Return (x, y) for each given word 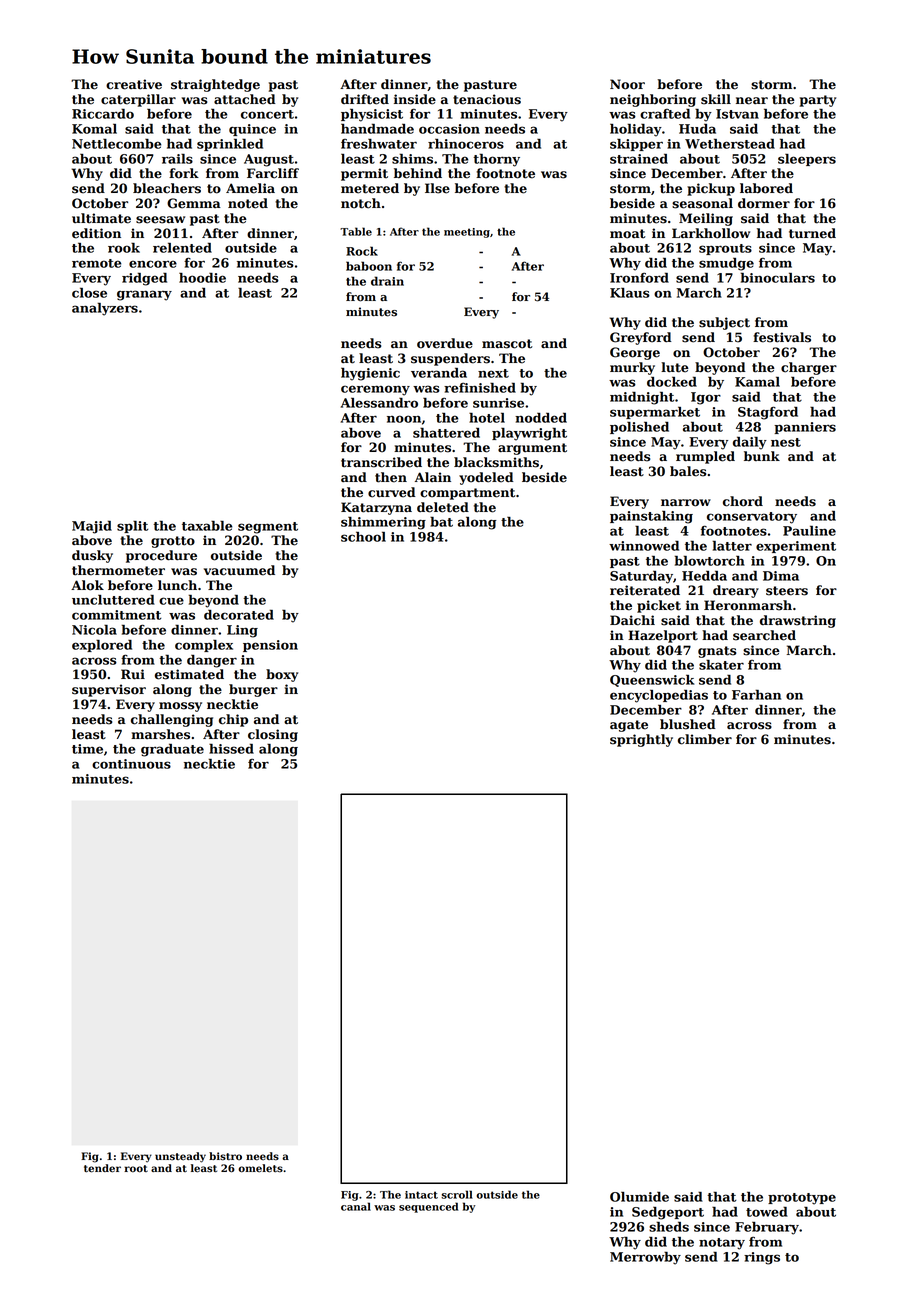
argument (532, 449)
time (87, 749)
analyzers (105, 309)
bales (688, 471)
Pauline (809, 530)
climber (705, 739)
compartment (467, 494)
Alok (87, 585)
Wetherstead (730, 143)
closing (273, 735)
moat (627, 234)
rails (177, 159)
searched (764, 635)
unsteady (180, 1157)
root (136, 1169)
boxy (282, 675)
